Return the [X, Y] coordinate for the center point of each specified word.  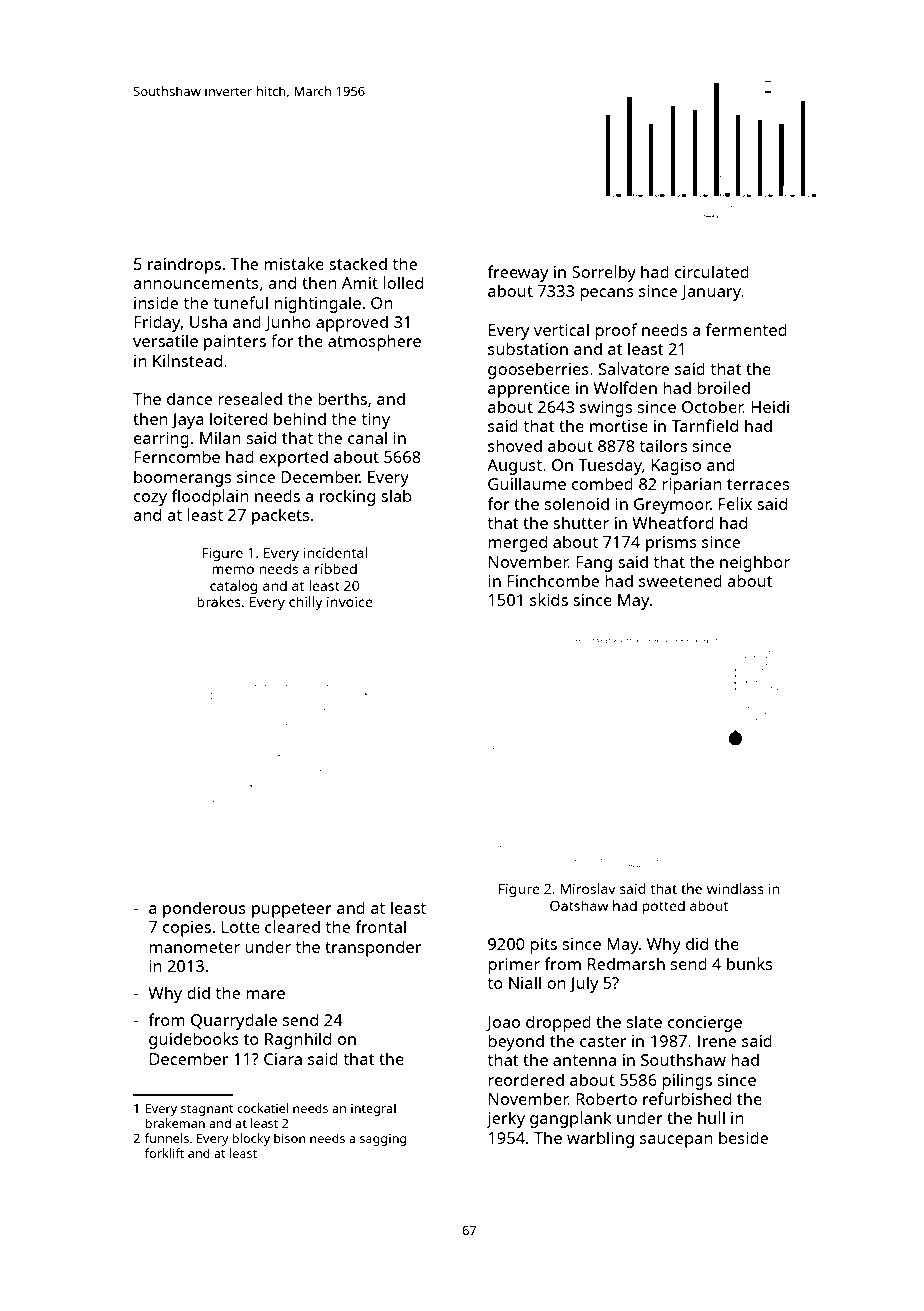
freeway [518, 273]
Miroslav [588, 888]
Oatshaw [579, 905]
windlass [735, 888]
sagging [383, 1140]
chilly [306, 603]
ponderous [204, 909]
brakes [219, 601]
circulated [712, 271]
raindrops [184, 265]
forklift [164, 1153]
